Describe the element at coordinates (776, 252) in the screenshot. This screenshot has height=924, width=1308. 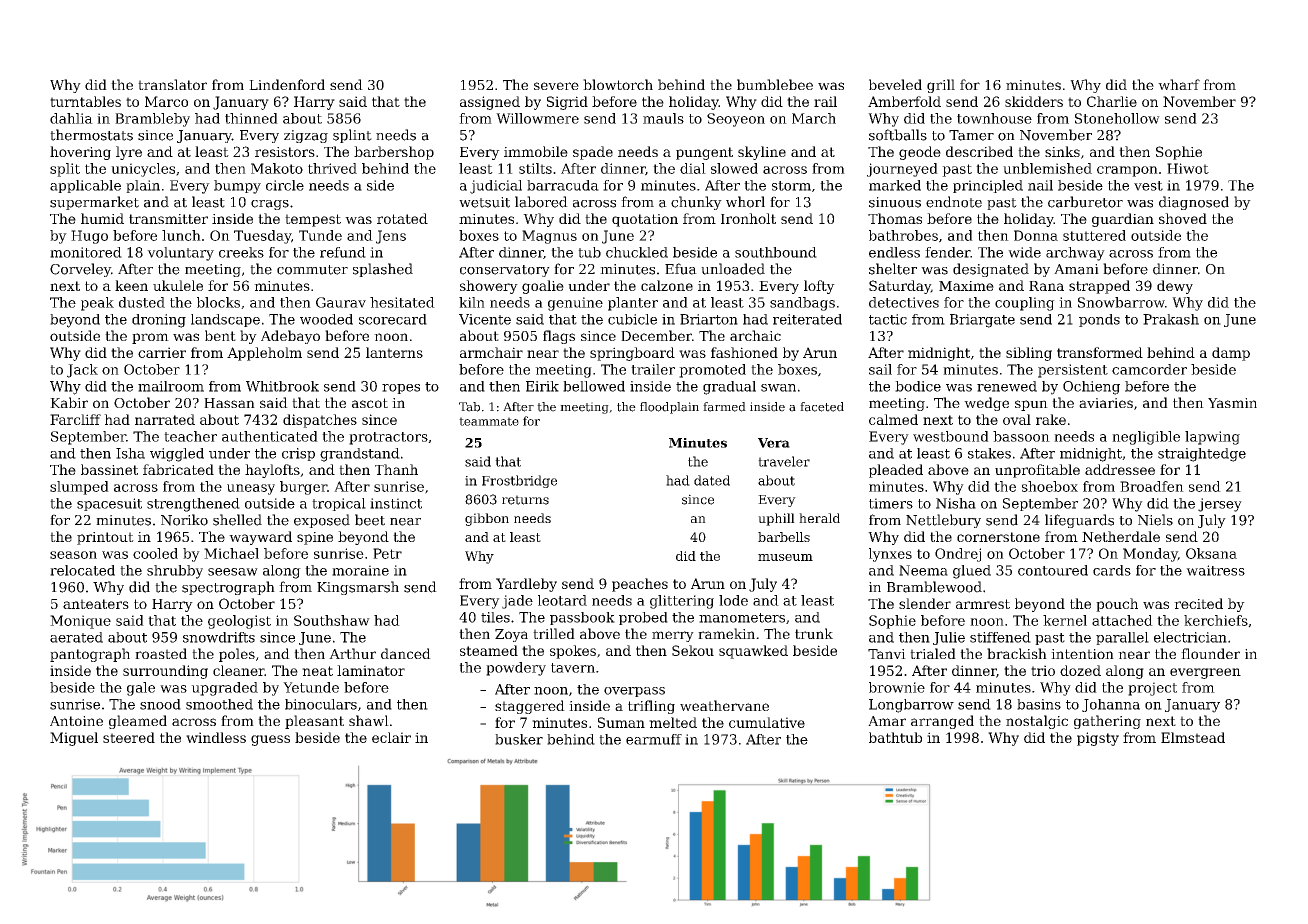
I see `southbound` at that location.
